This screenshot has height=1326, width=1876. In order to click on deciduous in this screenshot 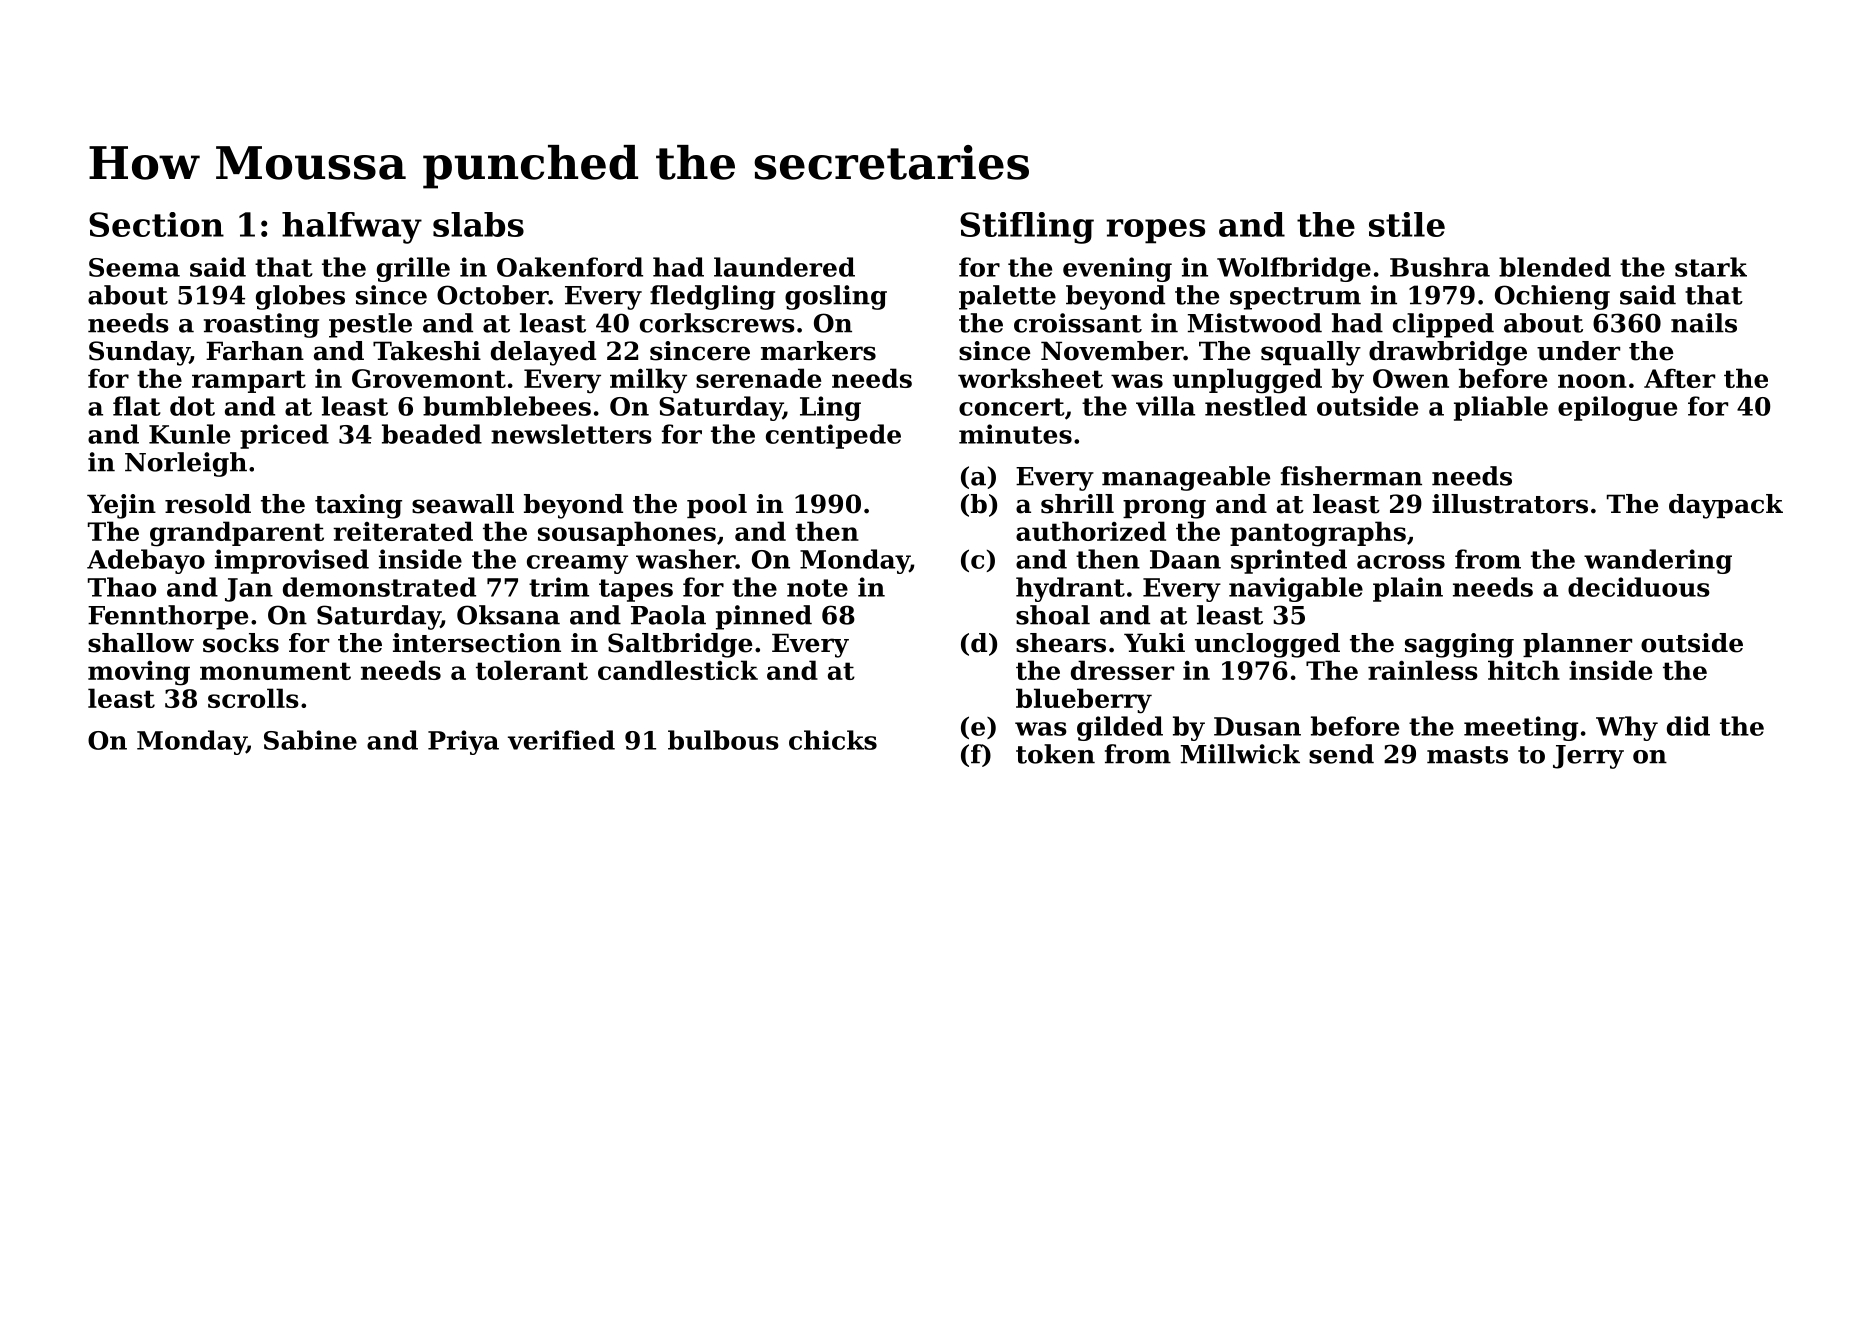, I will do `click(1639, 587)`.
